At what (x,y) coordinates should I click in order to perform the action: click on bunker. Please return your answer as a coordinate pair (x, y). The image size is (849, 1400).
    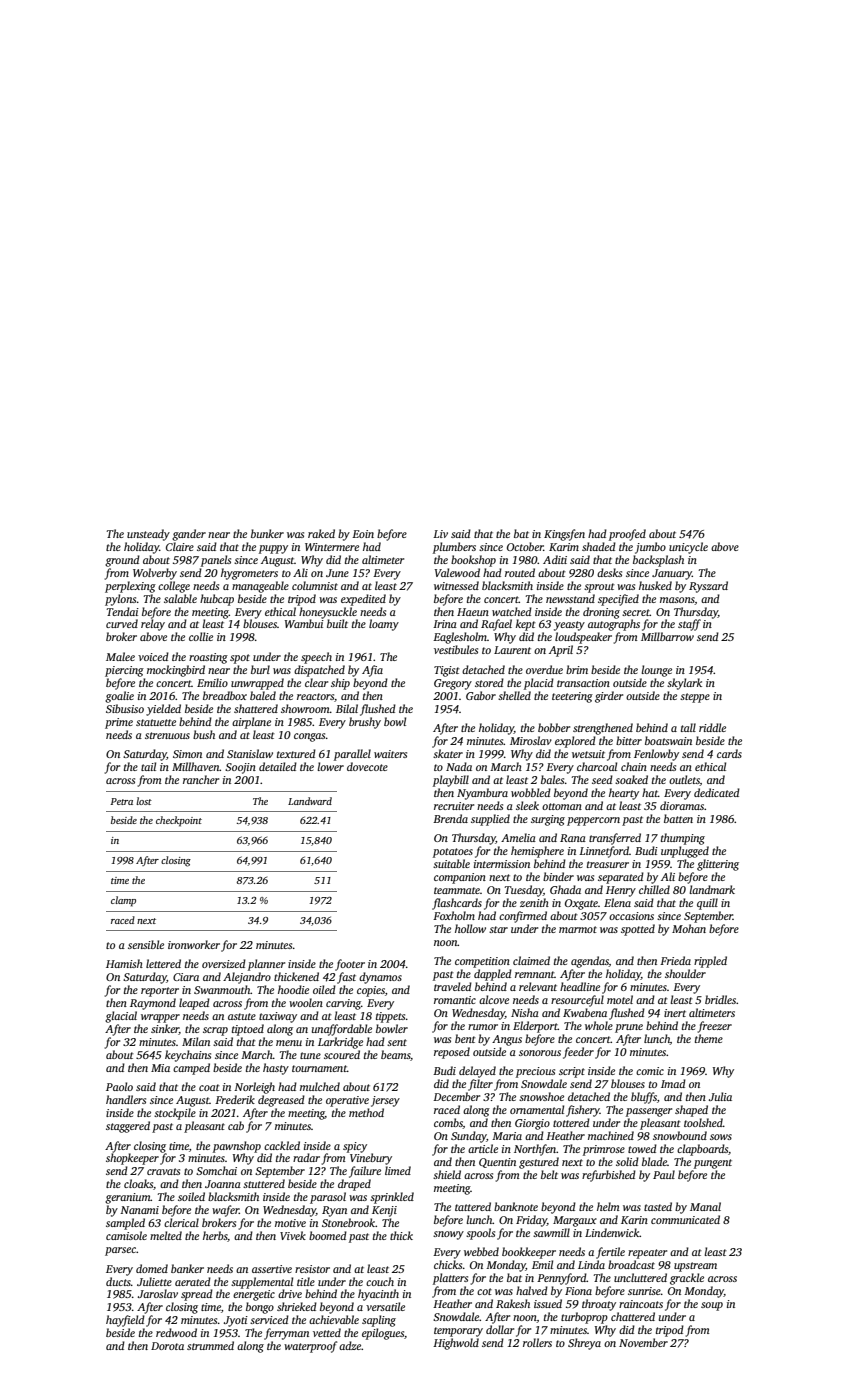
    Looking at the image, I should click on (267, 533).
